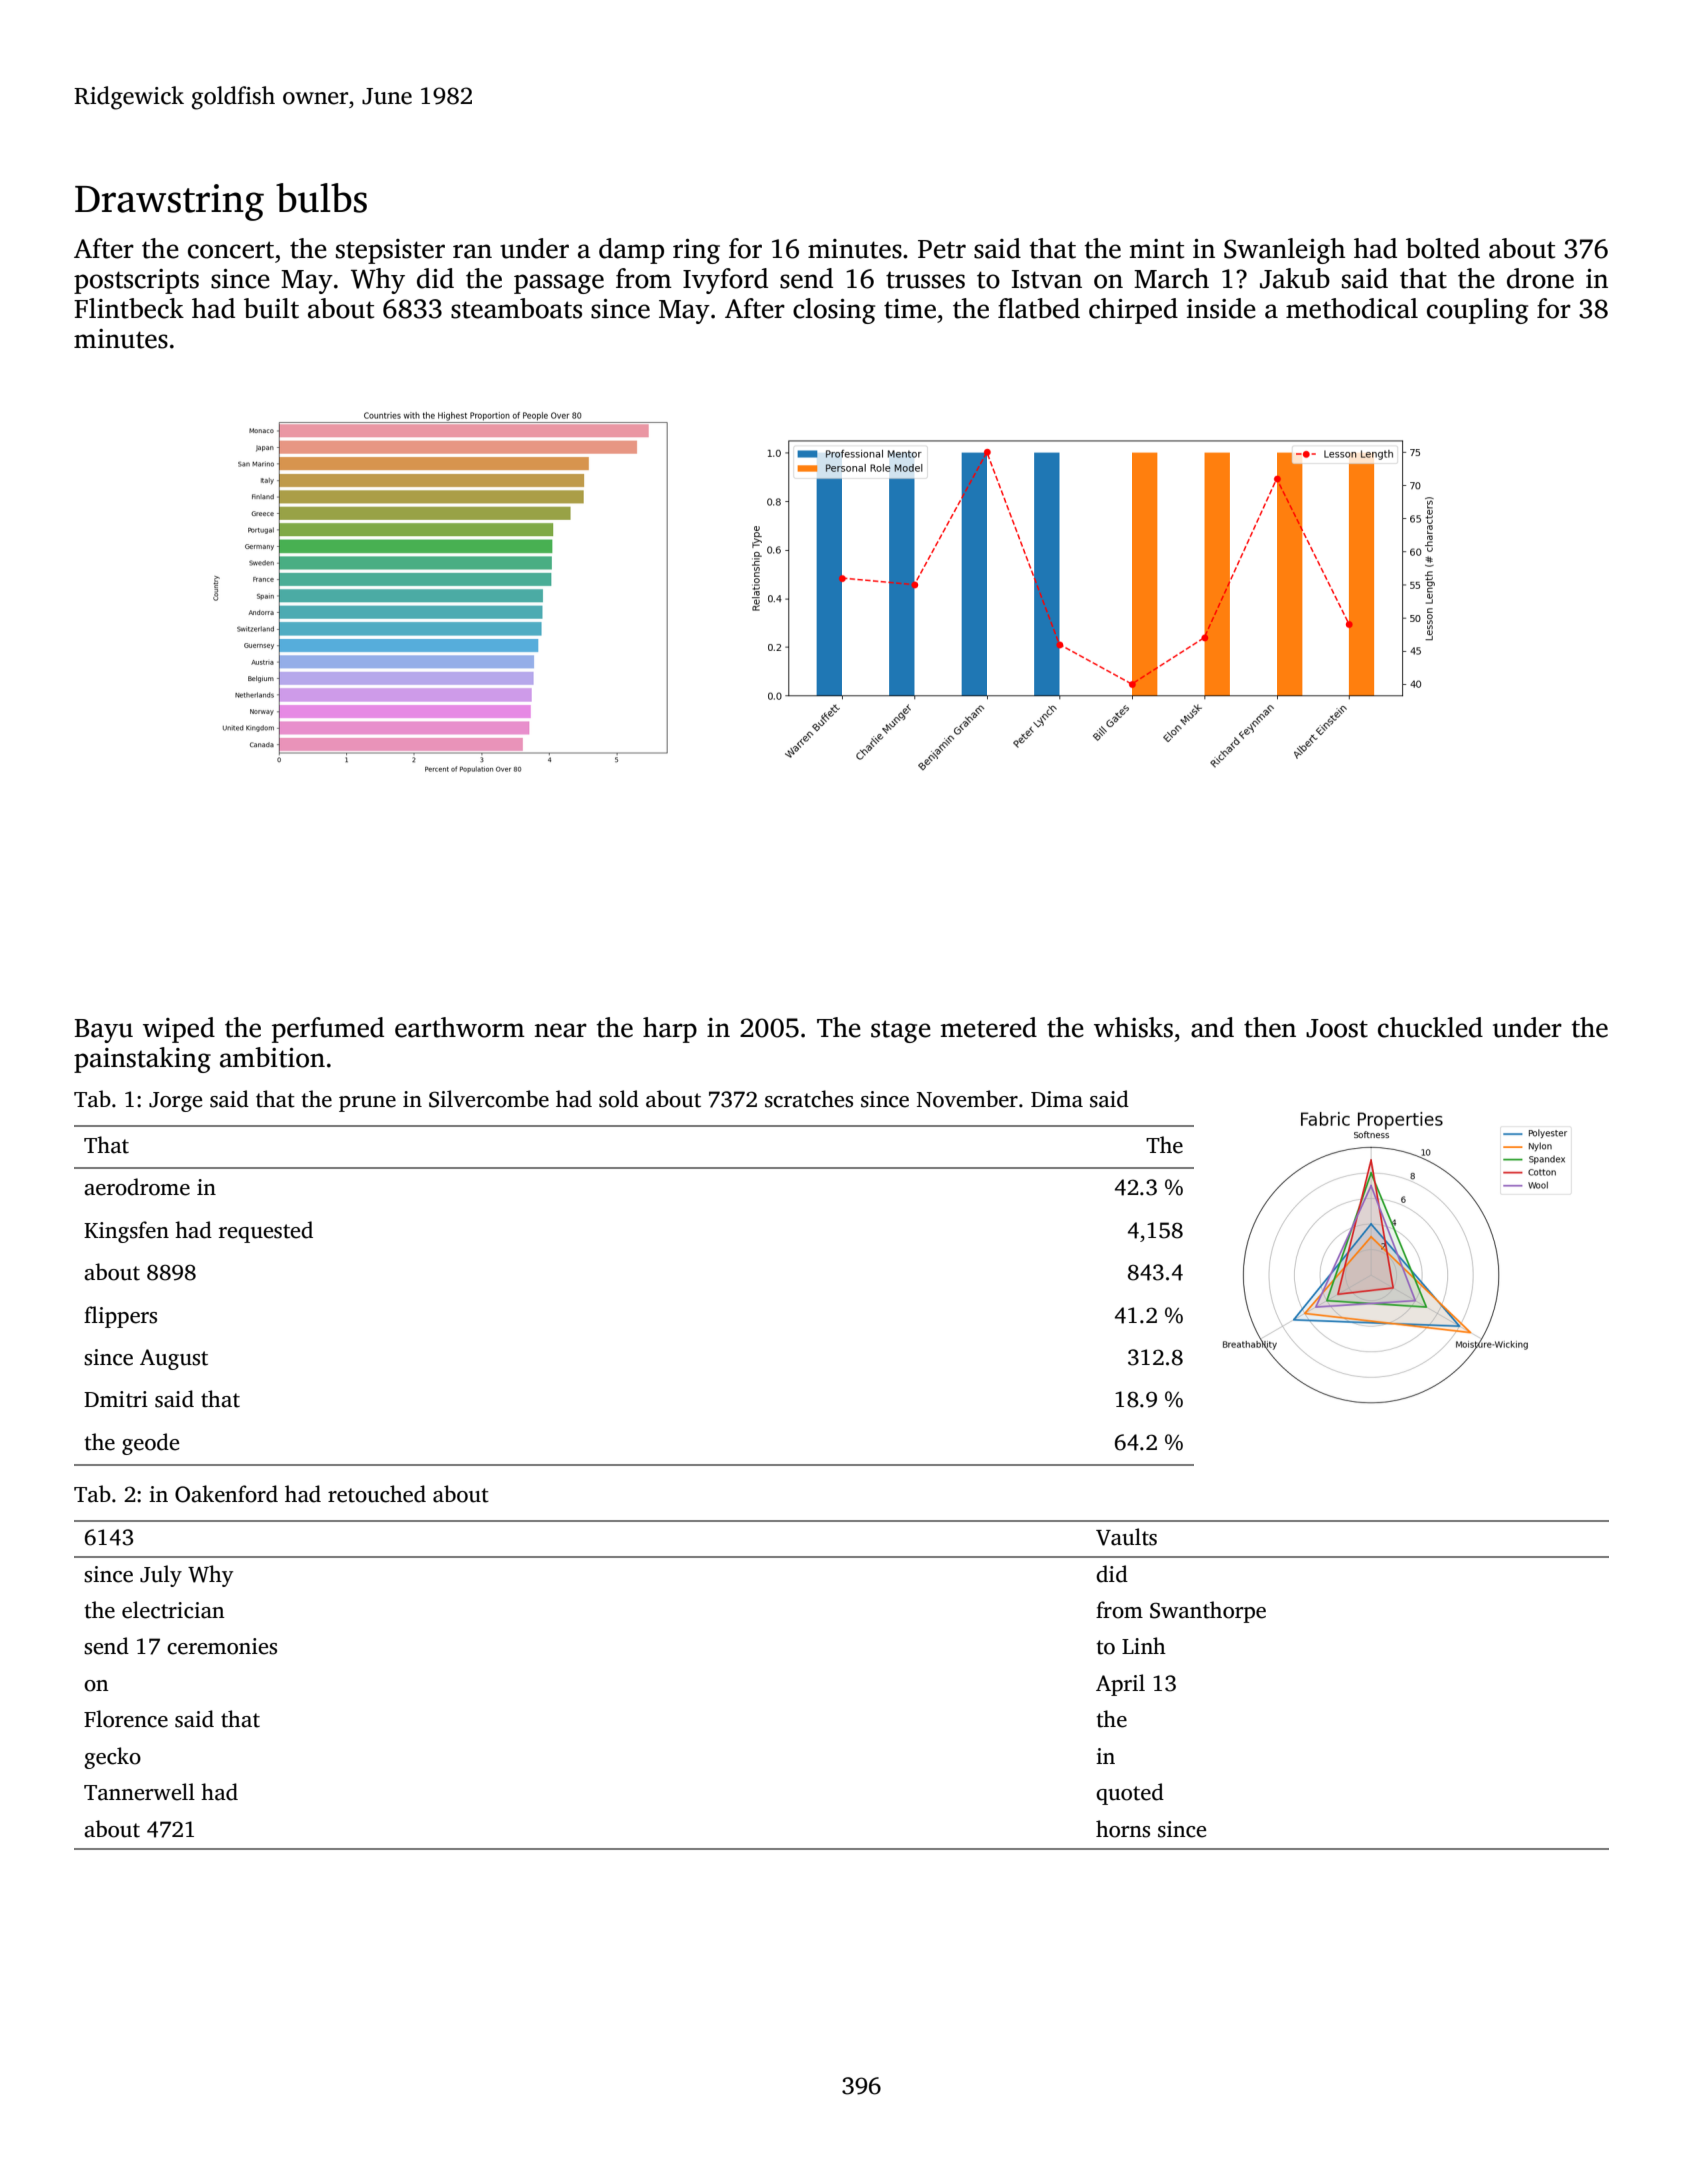 This screenshot has width=1683, height=2178. I want to click on drone, so click(1540, 278).
